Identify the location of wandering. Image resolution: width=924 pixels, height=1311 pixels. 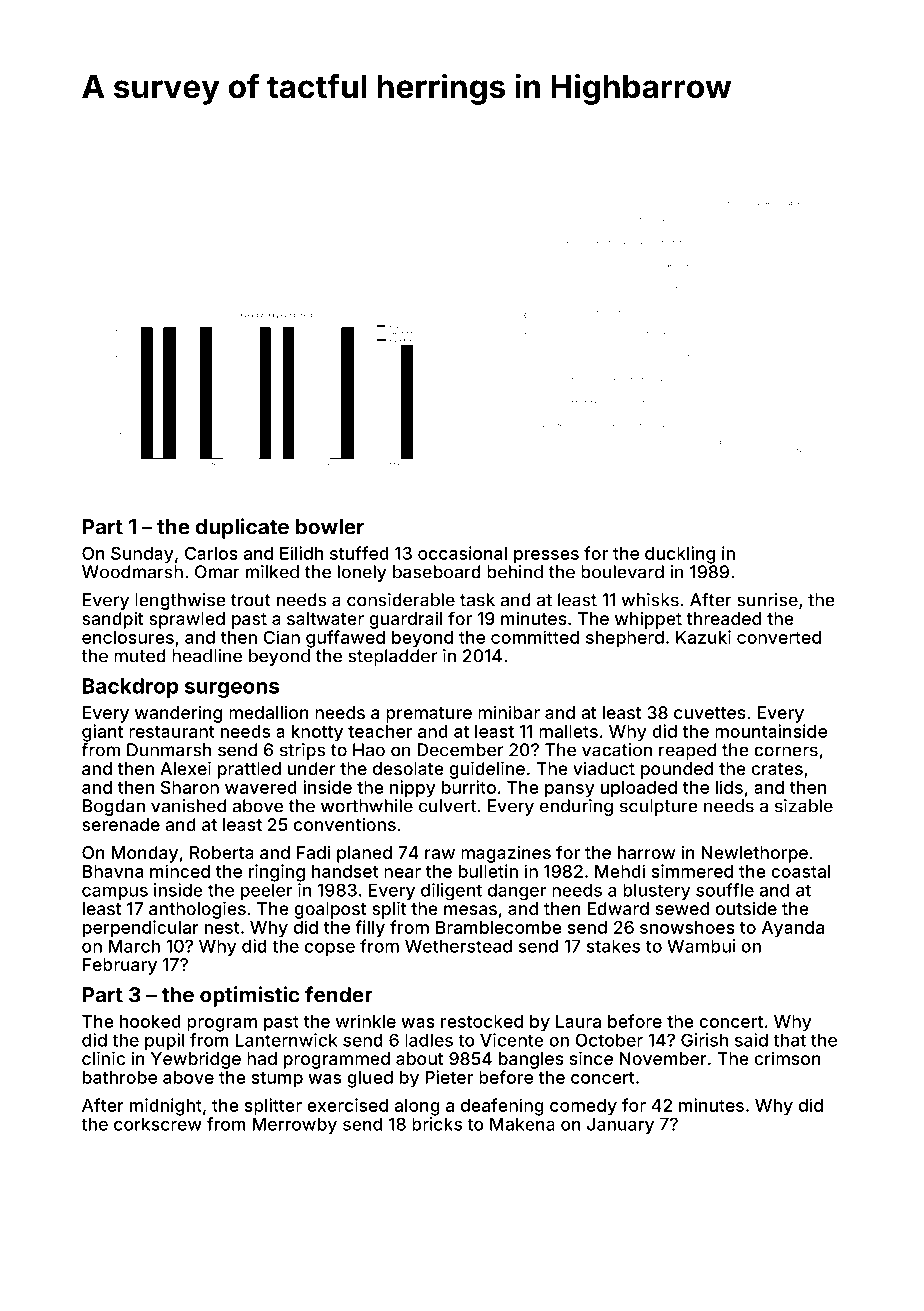
(178, 714).
